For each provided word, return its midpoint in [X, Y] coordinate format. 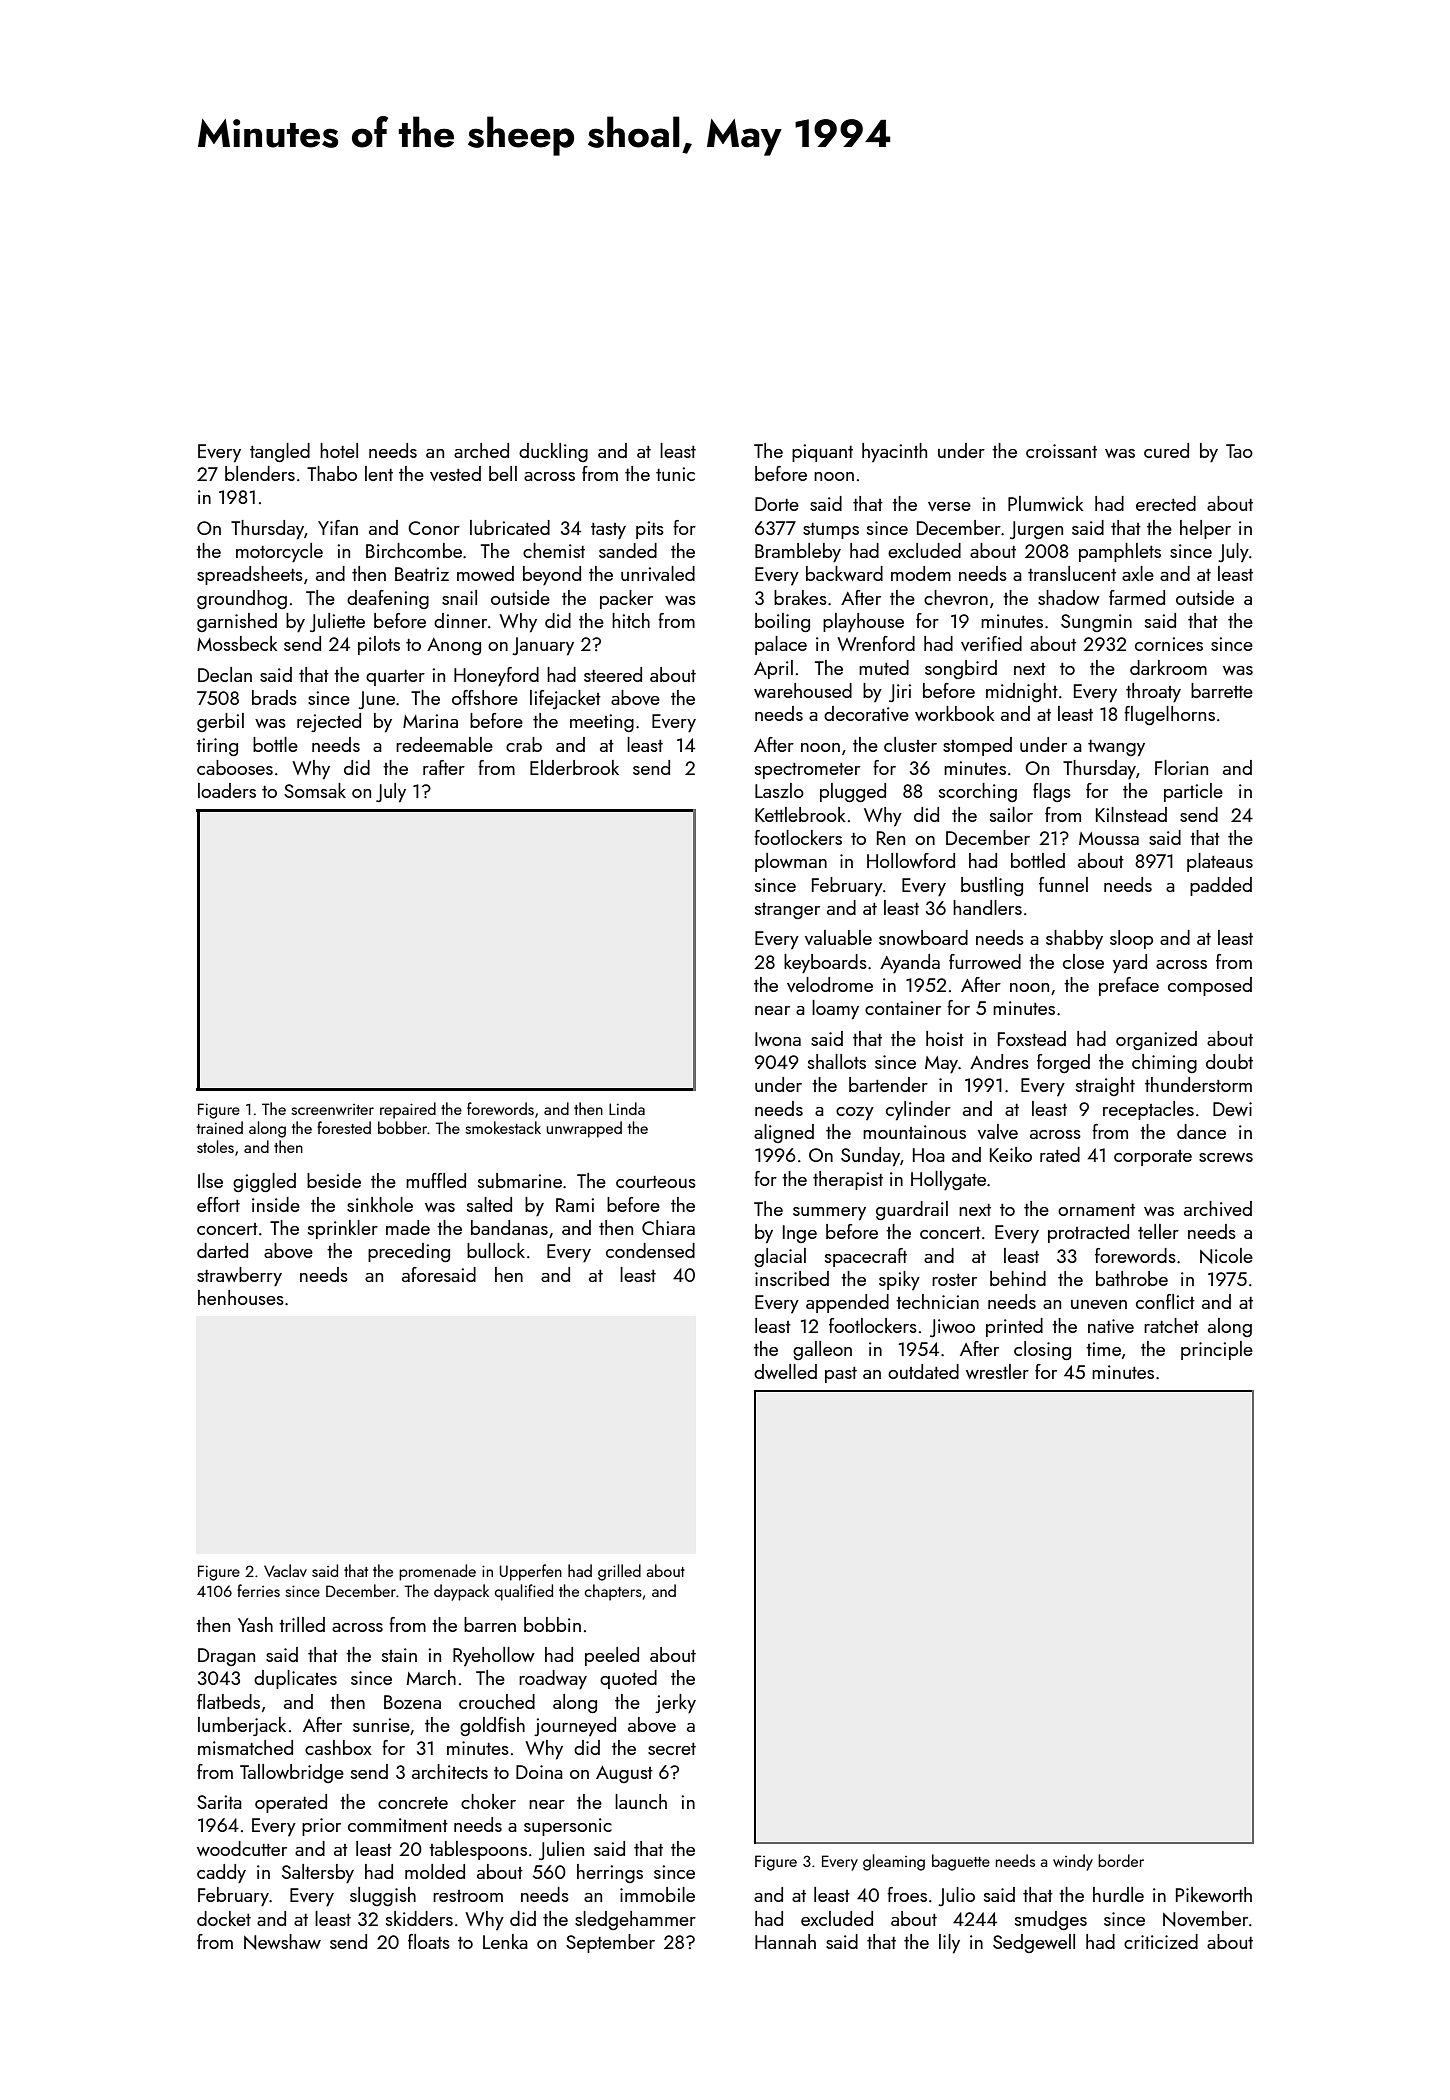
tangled [280, 452]
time [1103, 1349]
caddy [221, 1874]
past [841, 1375]
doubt [1229, 1061]
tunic [675, 474]
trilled [302, 1624]
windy [1073, 1862]
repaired [408, 1110]
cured [1166, 450]
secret [672, 1749]
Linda [627, 1108]
